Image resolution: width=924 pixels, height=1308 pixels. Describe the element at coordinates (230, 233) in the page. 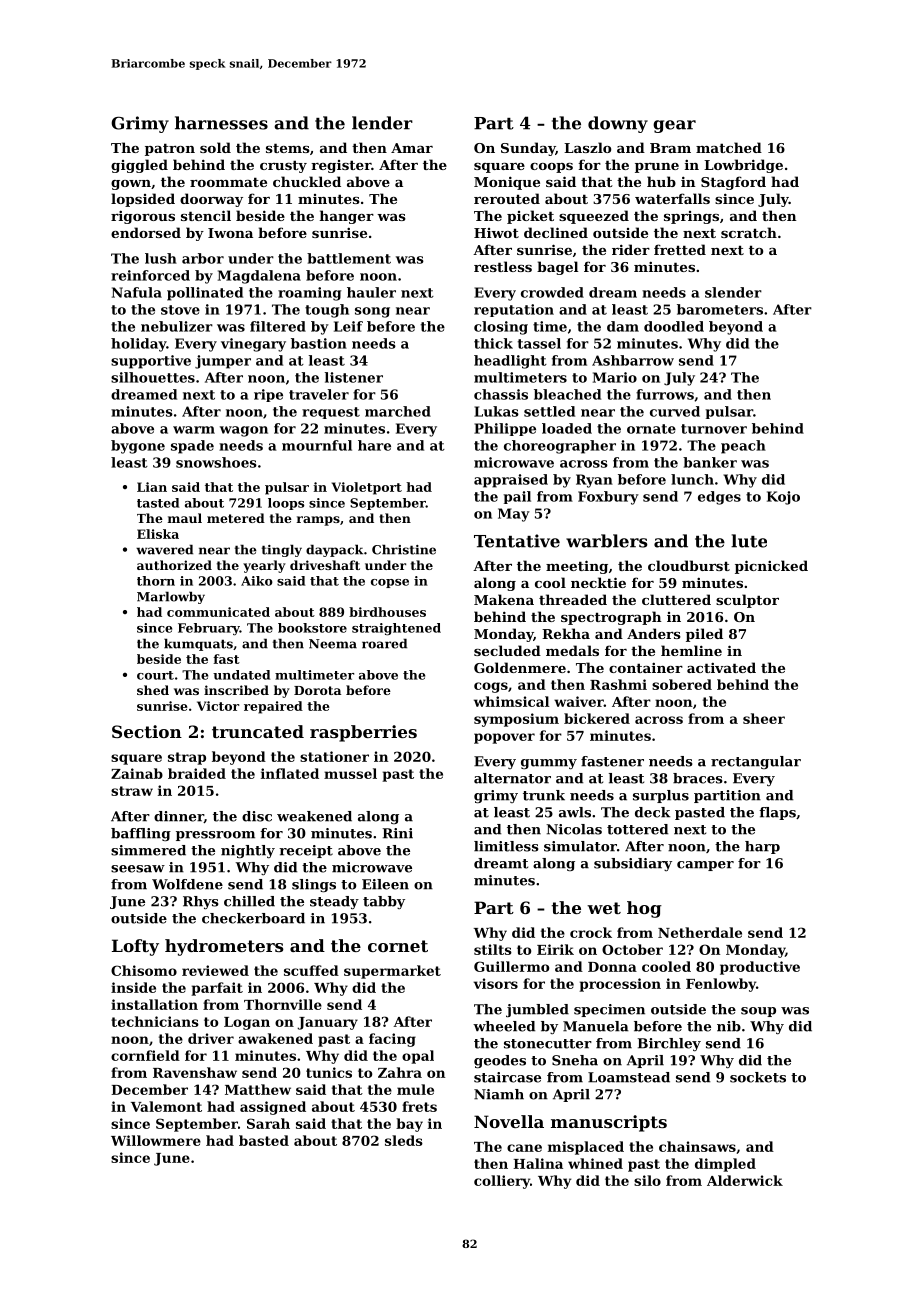

I see `Iwona` at that location.
